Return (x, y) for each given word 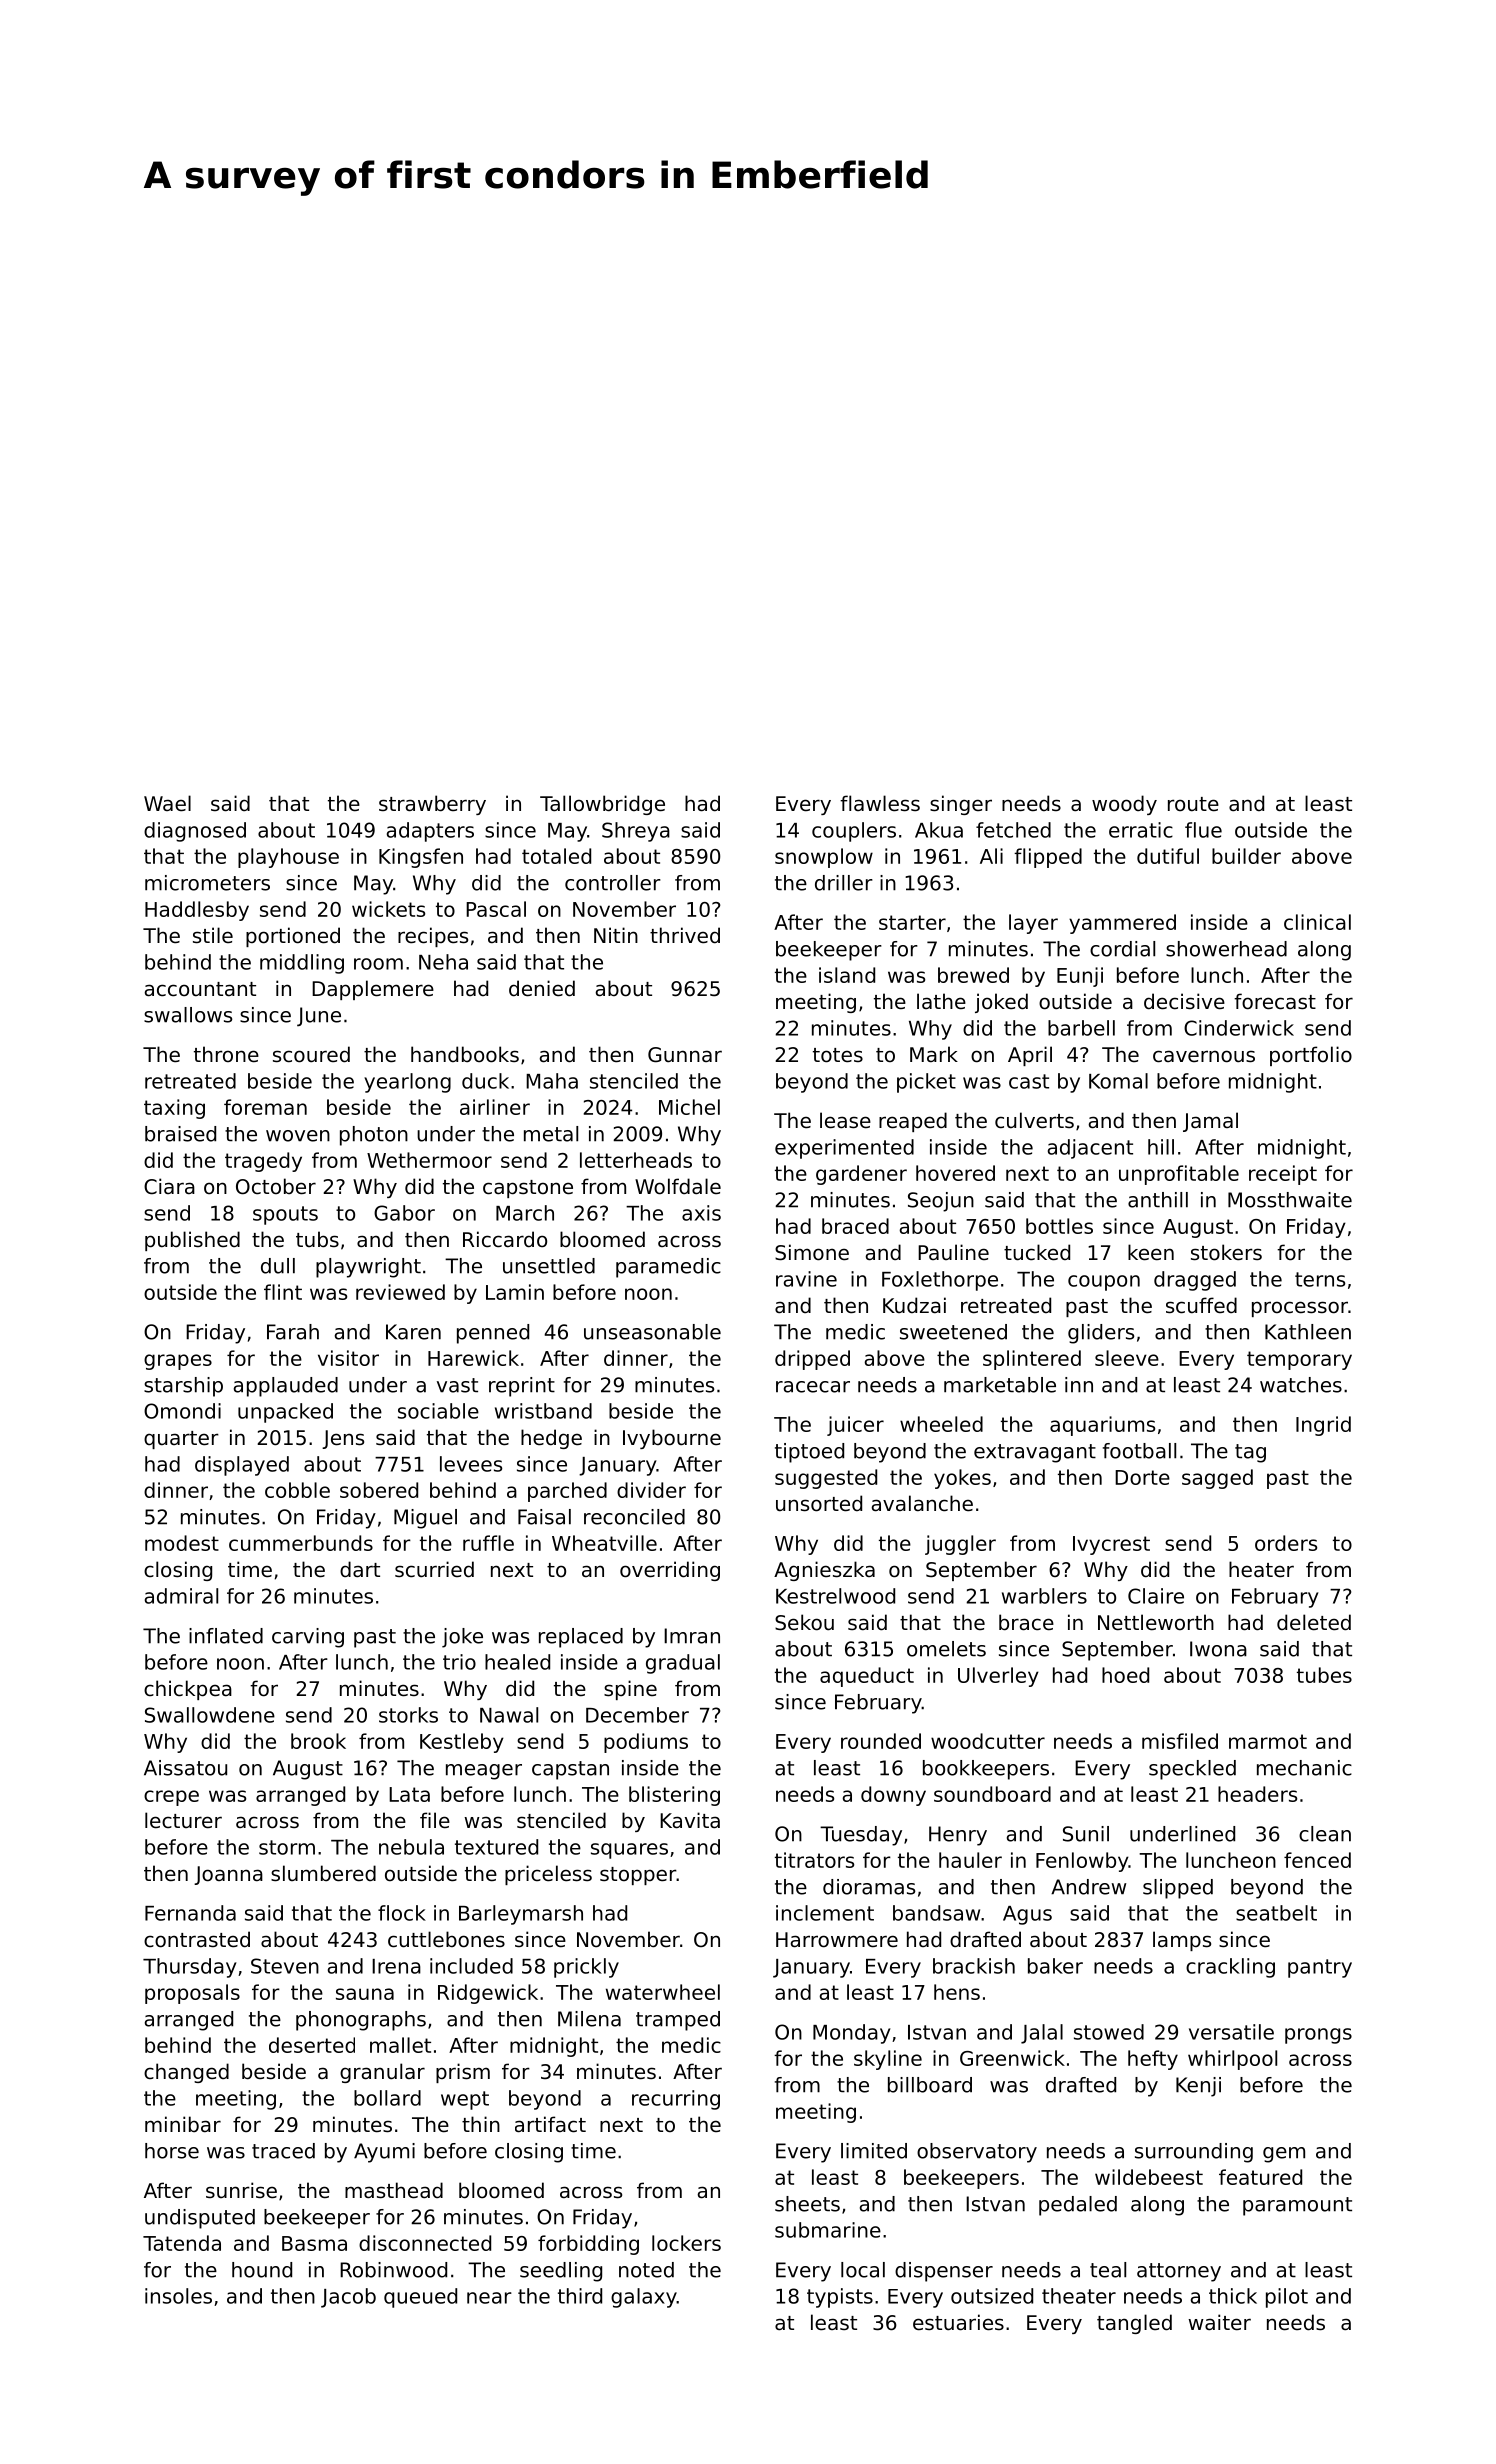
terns (1320, 1279)
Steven (285, 1966)
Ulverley (998, 1677)
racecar (813, 1387)
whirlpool (1232, 2060)
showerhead (1226, 949)
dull (278, 1266)
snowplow (824, 858)
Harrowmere (837, 1940)
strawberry (432, 805)
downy (893, 1796)
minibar (183, 2124)
